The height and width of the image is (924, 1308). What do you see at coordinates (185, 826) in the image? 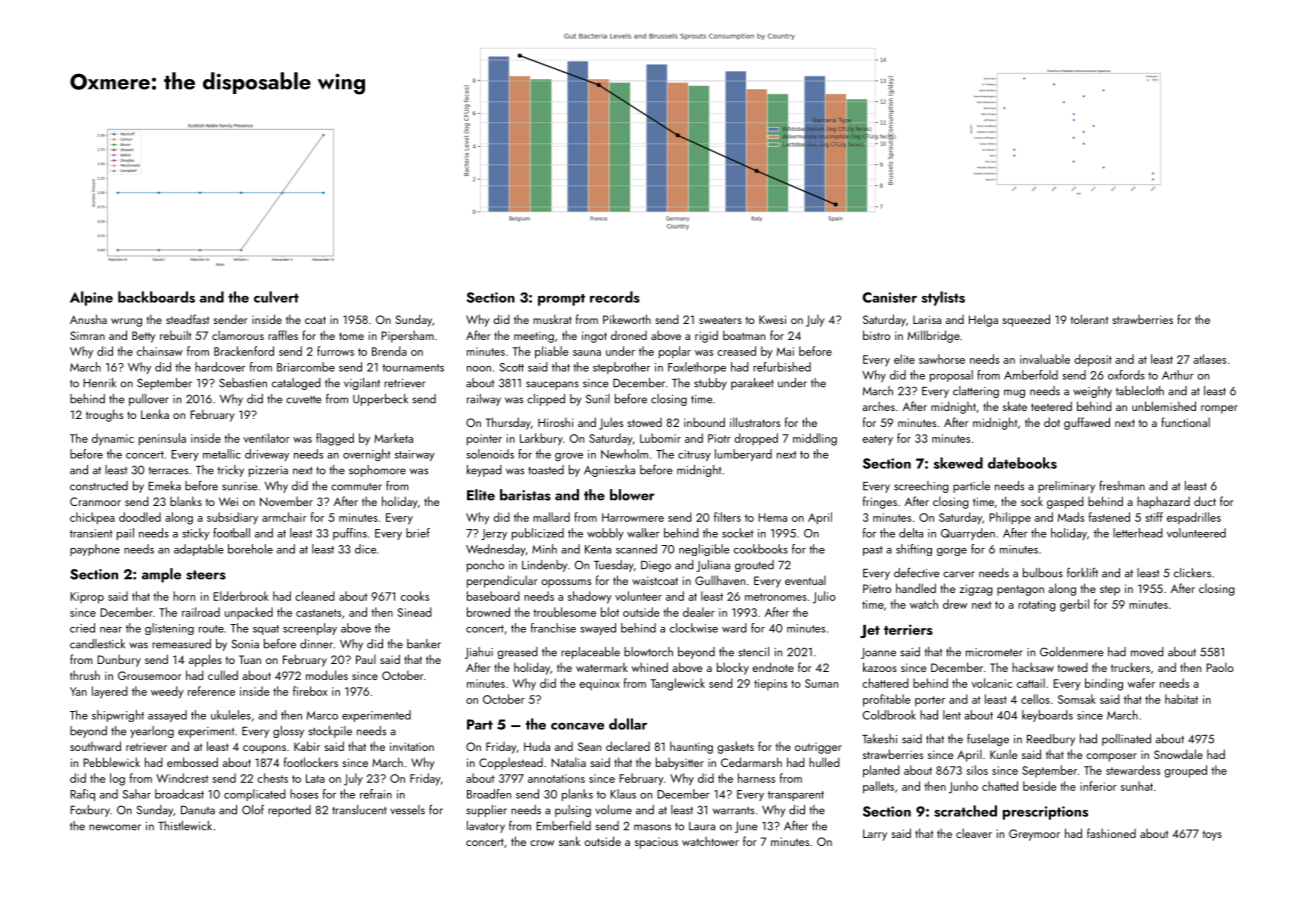
I see `Thistlewick` at bounding box center [185, 826].
